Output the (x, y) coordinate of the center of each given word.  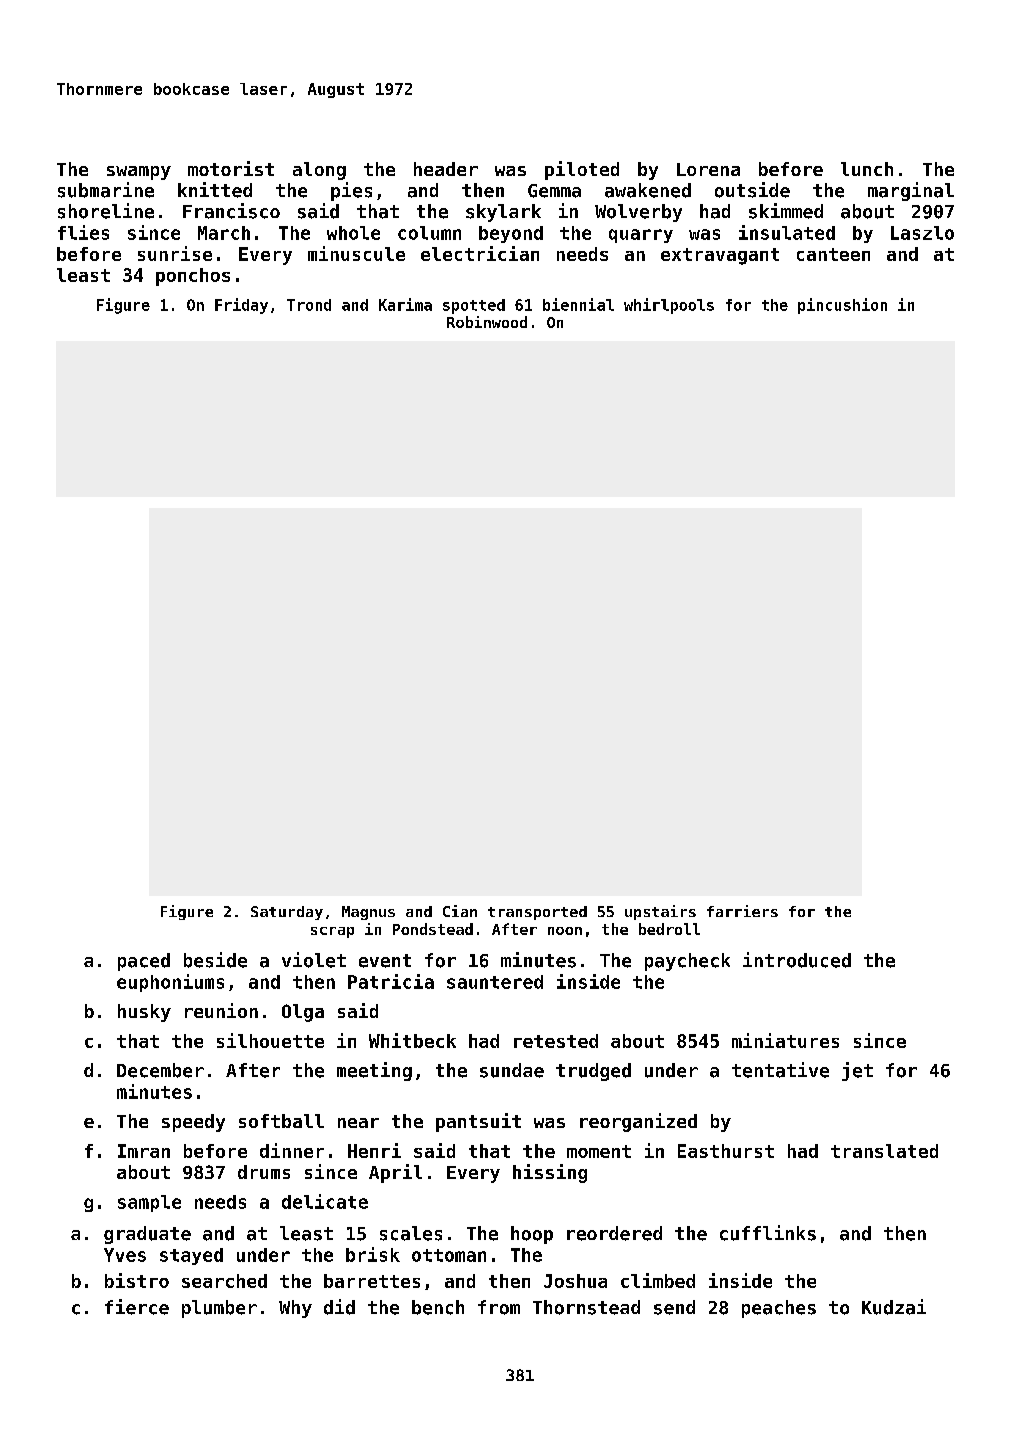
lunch (867, 169)
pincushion (842, 306)
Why (295, 1309)
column (429, 233)
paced (144, 962)
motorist (231, 168)
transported (537, 913)
